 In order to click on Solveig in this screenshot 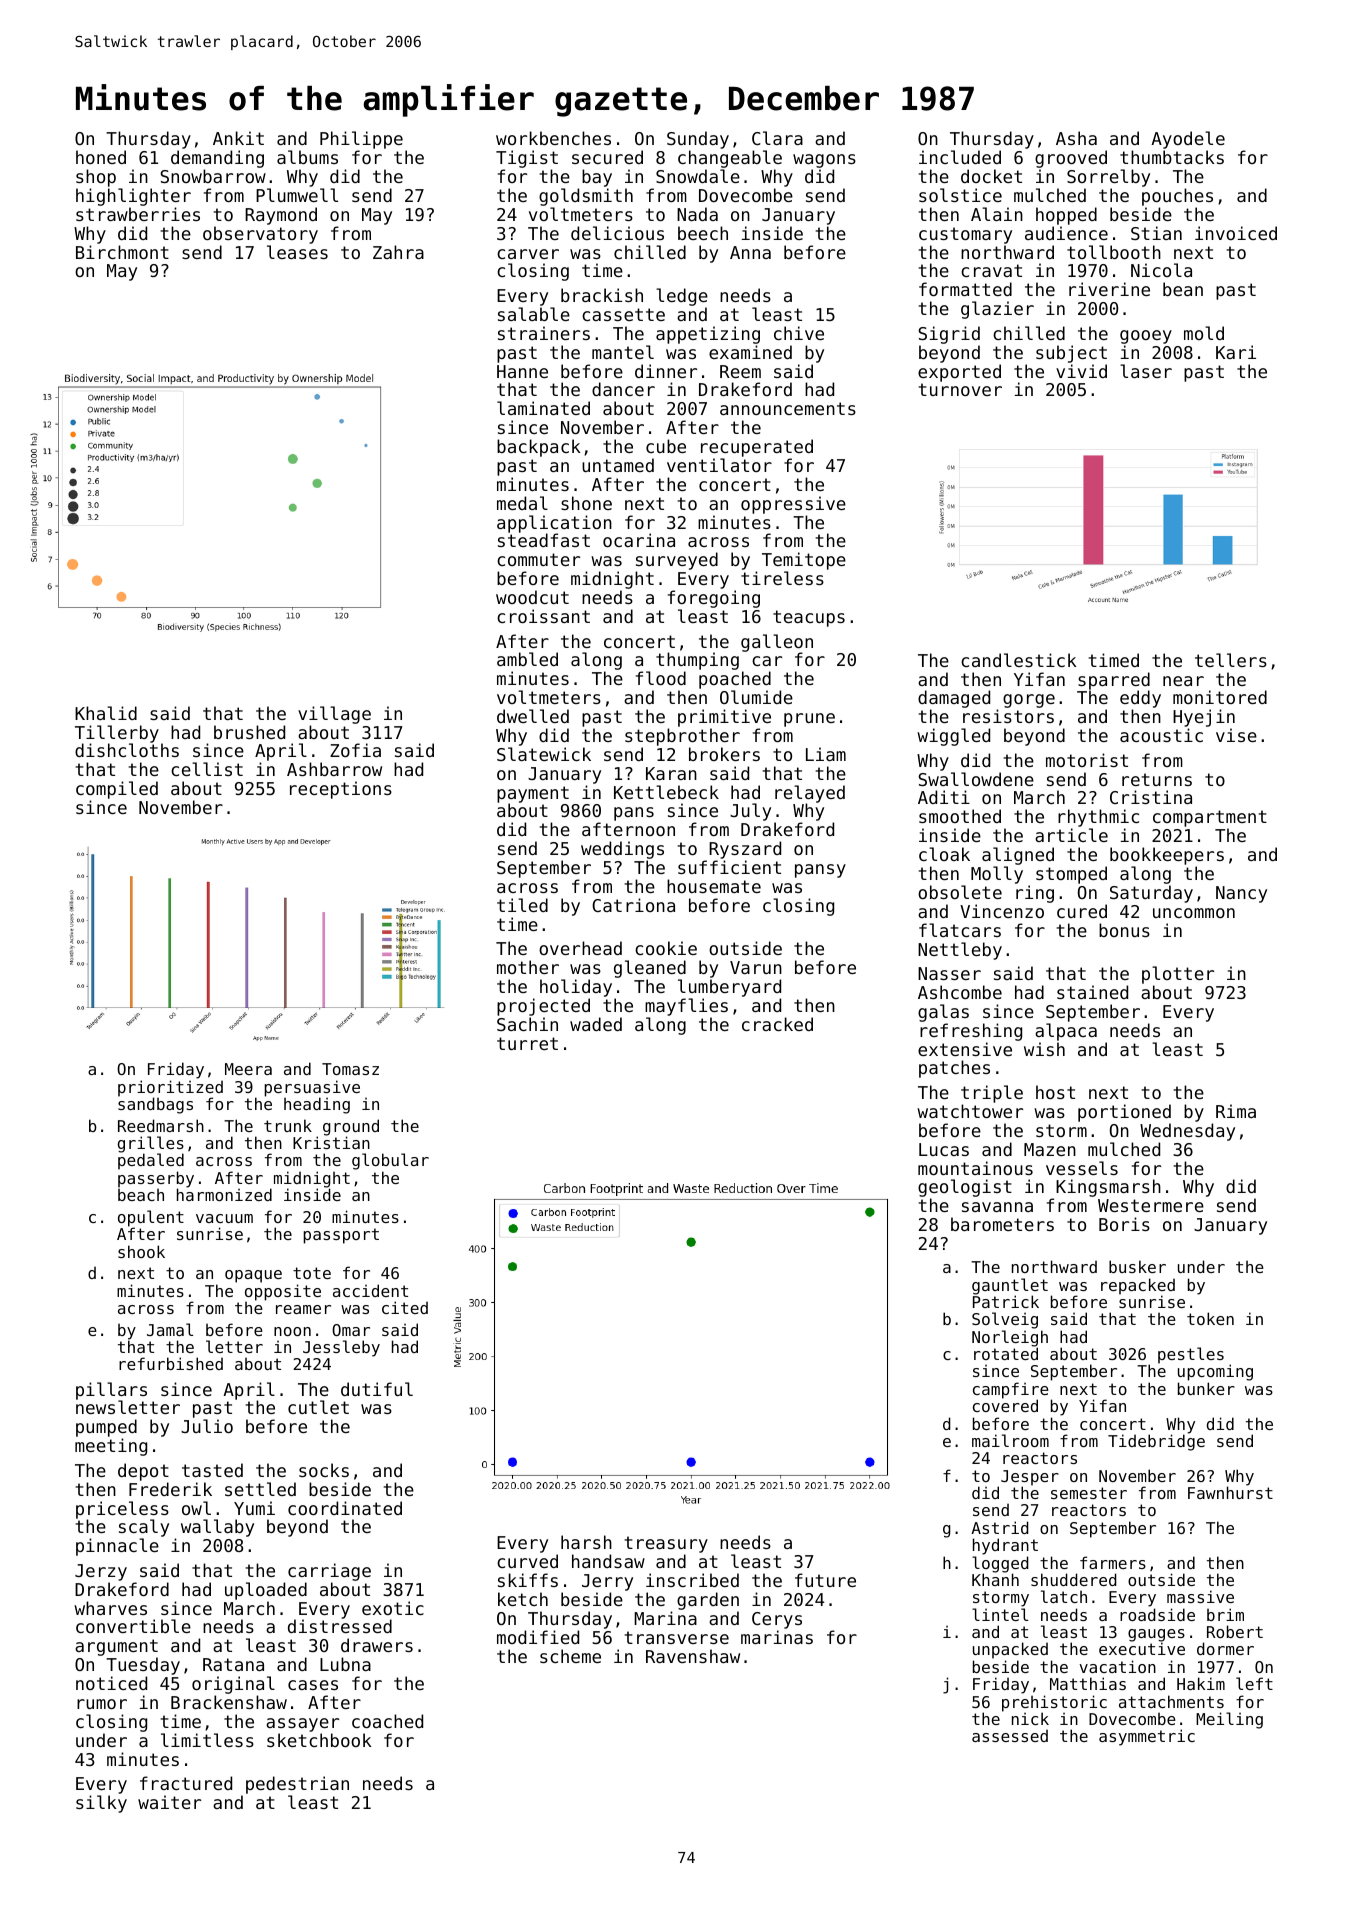, I will do `click(1005, 1320)`.
